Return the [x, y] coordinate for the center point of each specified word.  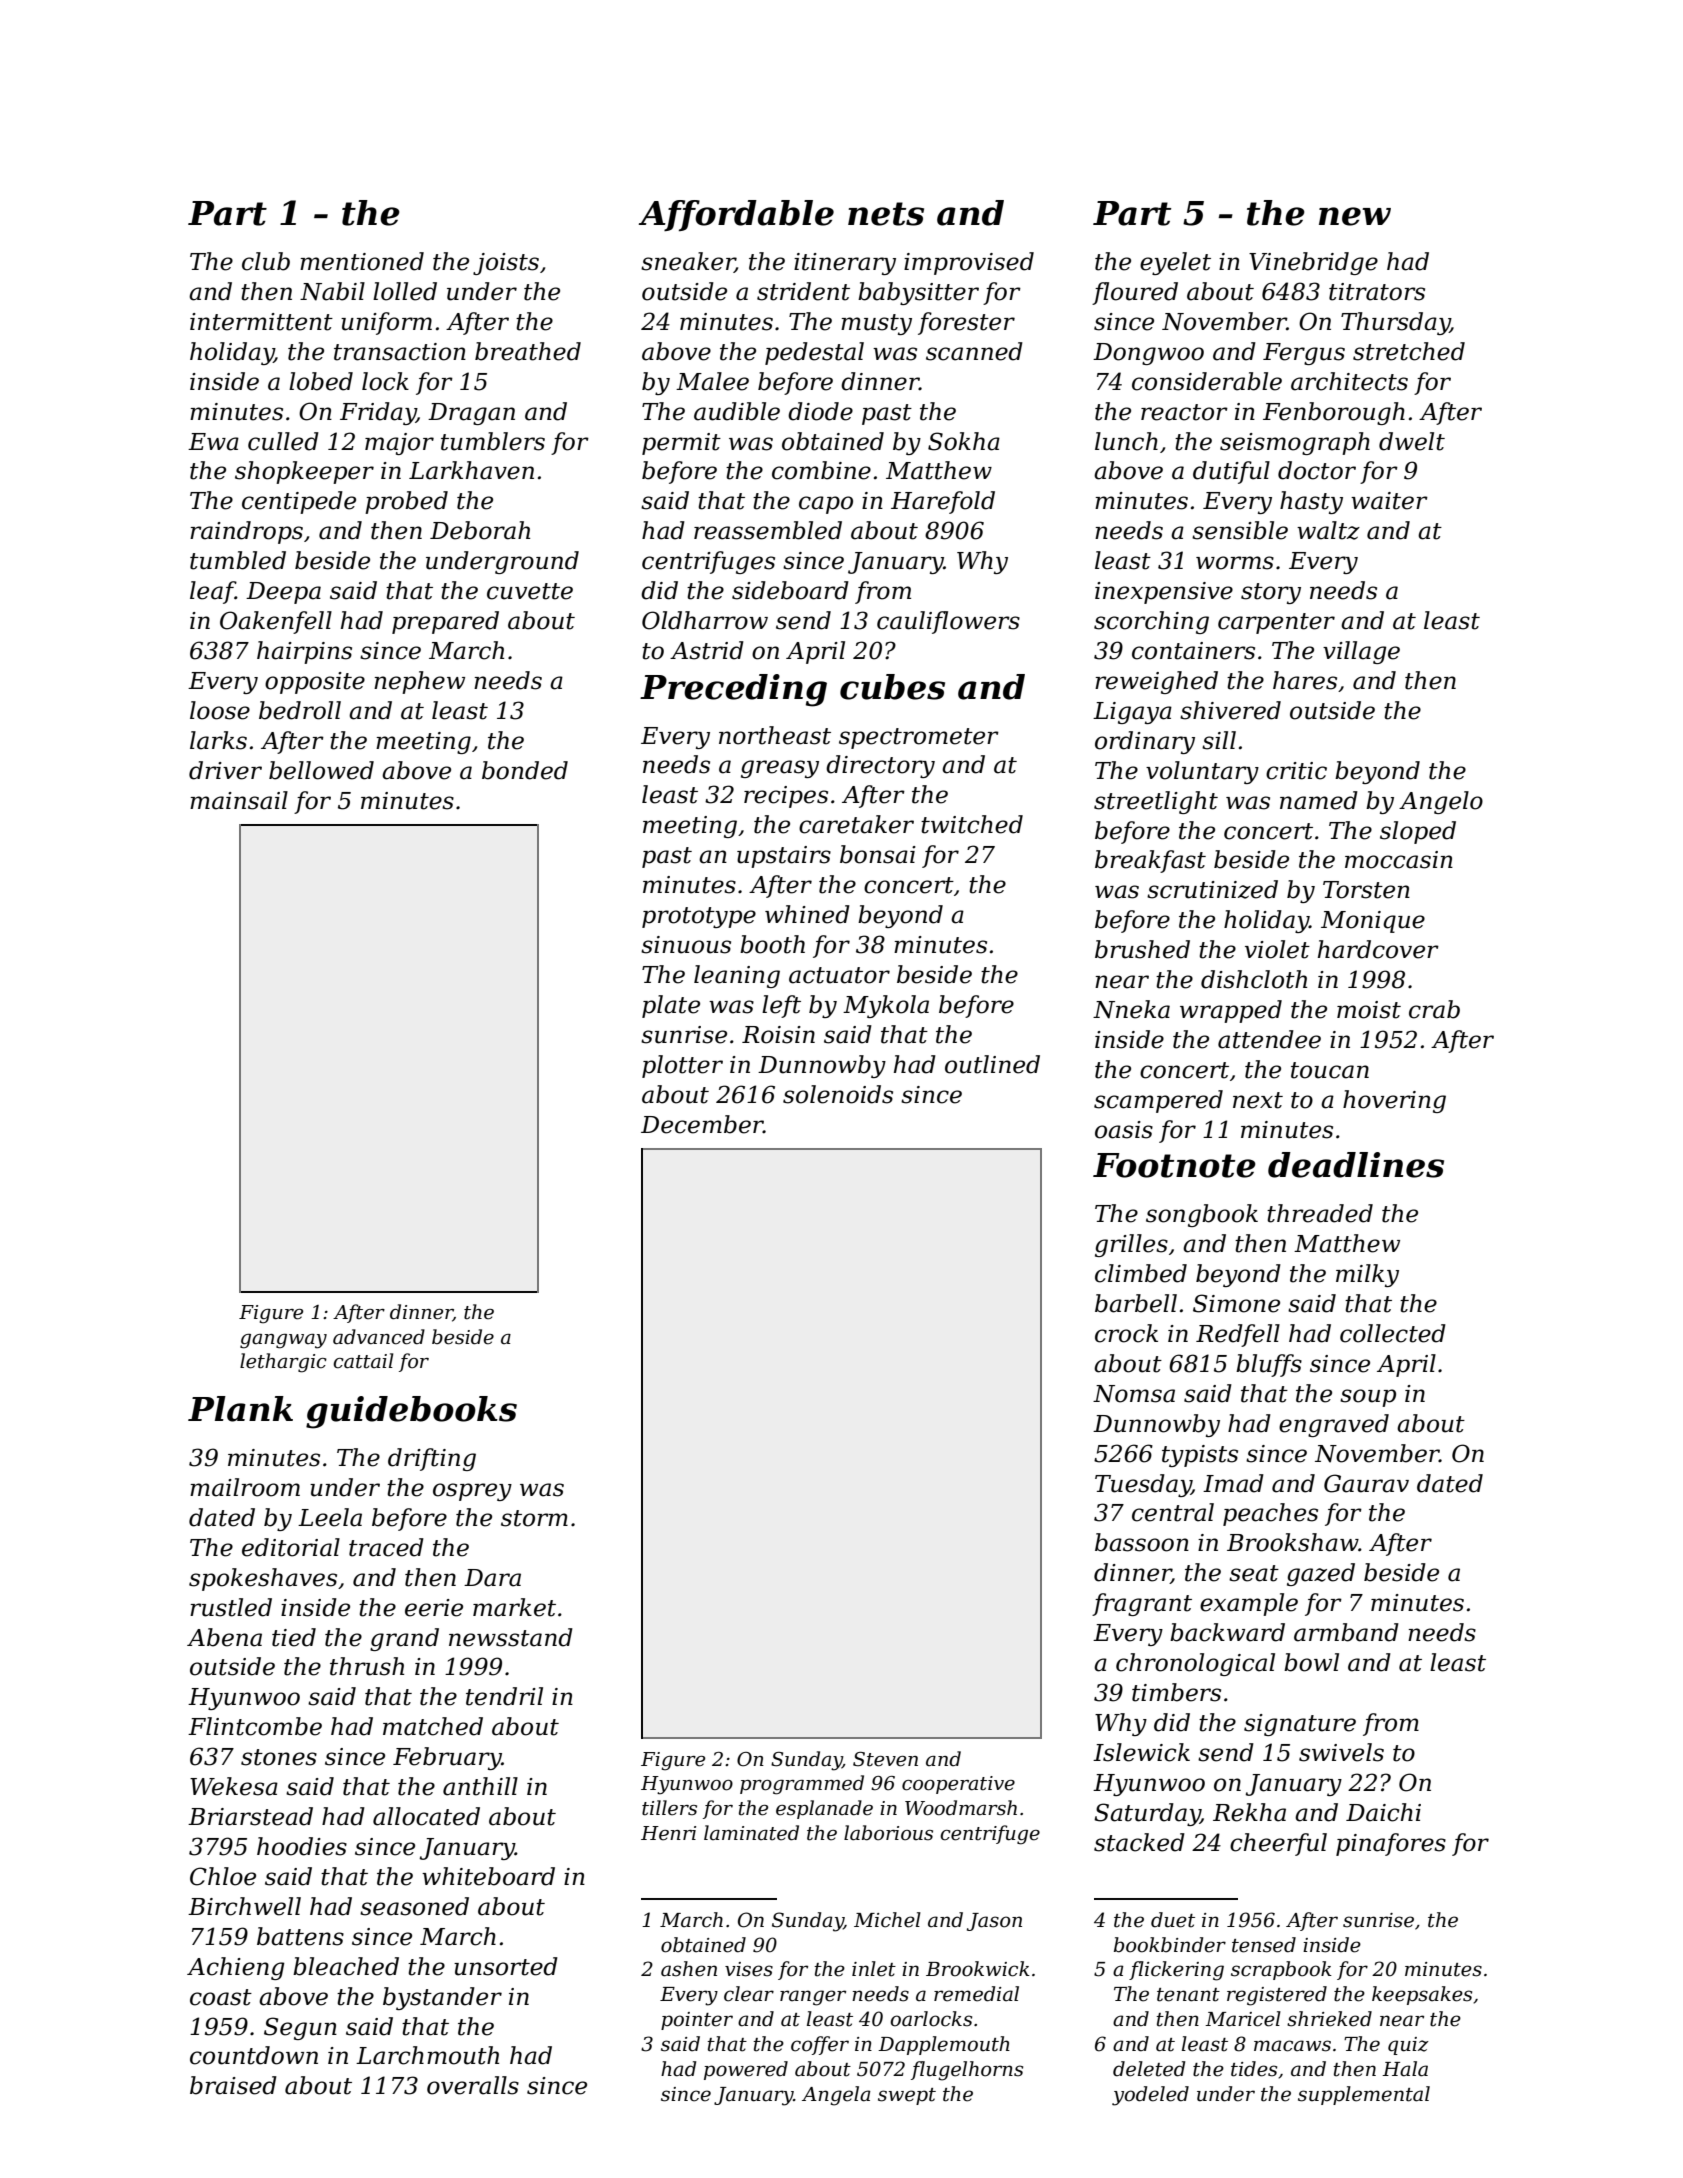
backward [1227, 1632]
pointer [697, 2021]
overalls [473, 2085]
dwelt [1412, 441]
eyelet [1175, 263]
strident [803, 291]
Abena [224, 1637]
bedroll [300, 710]
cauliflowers [948, 622]
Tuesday [1143, 1485]
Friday [378, 413]
